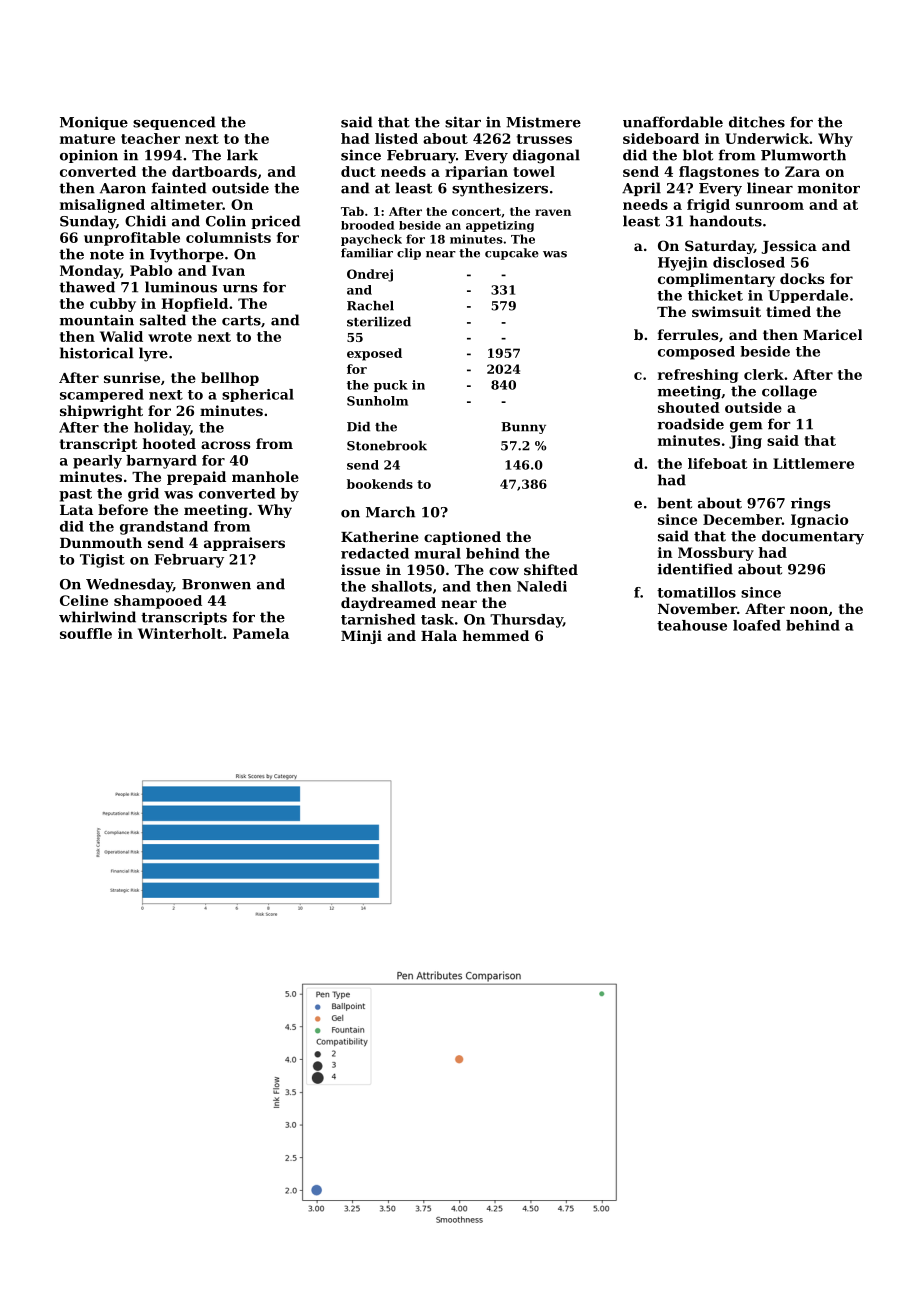 This document has height=1308, width=924. I want to click on Mistmere, so click(543, 122).
